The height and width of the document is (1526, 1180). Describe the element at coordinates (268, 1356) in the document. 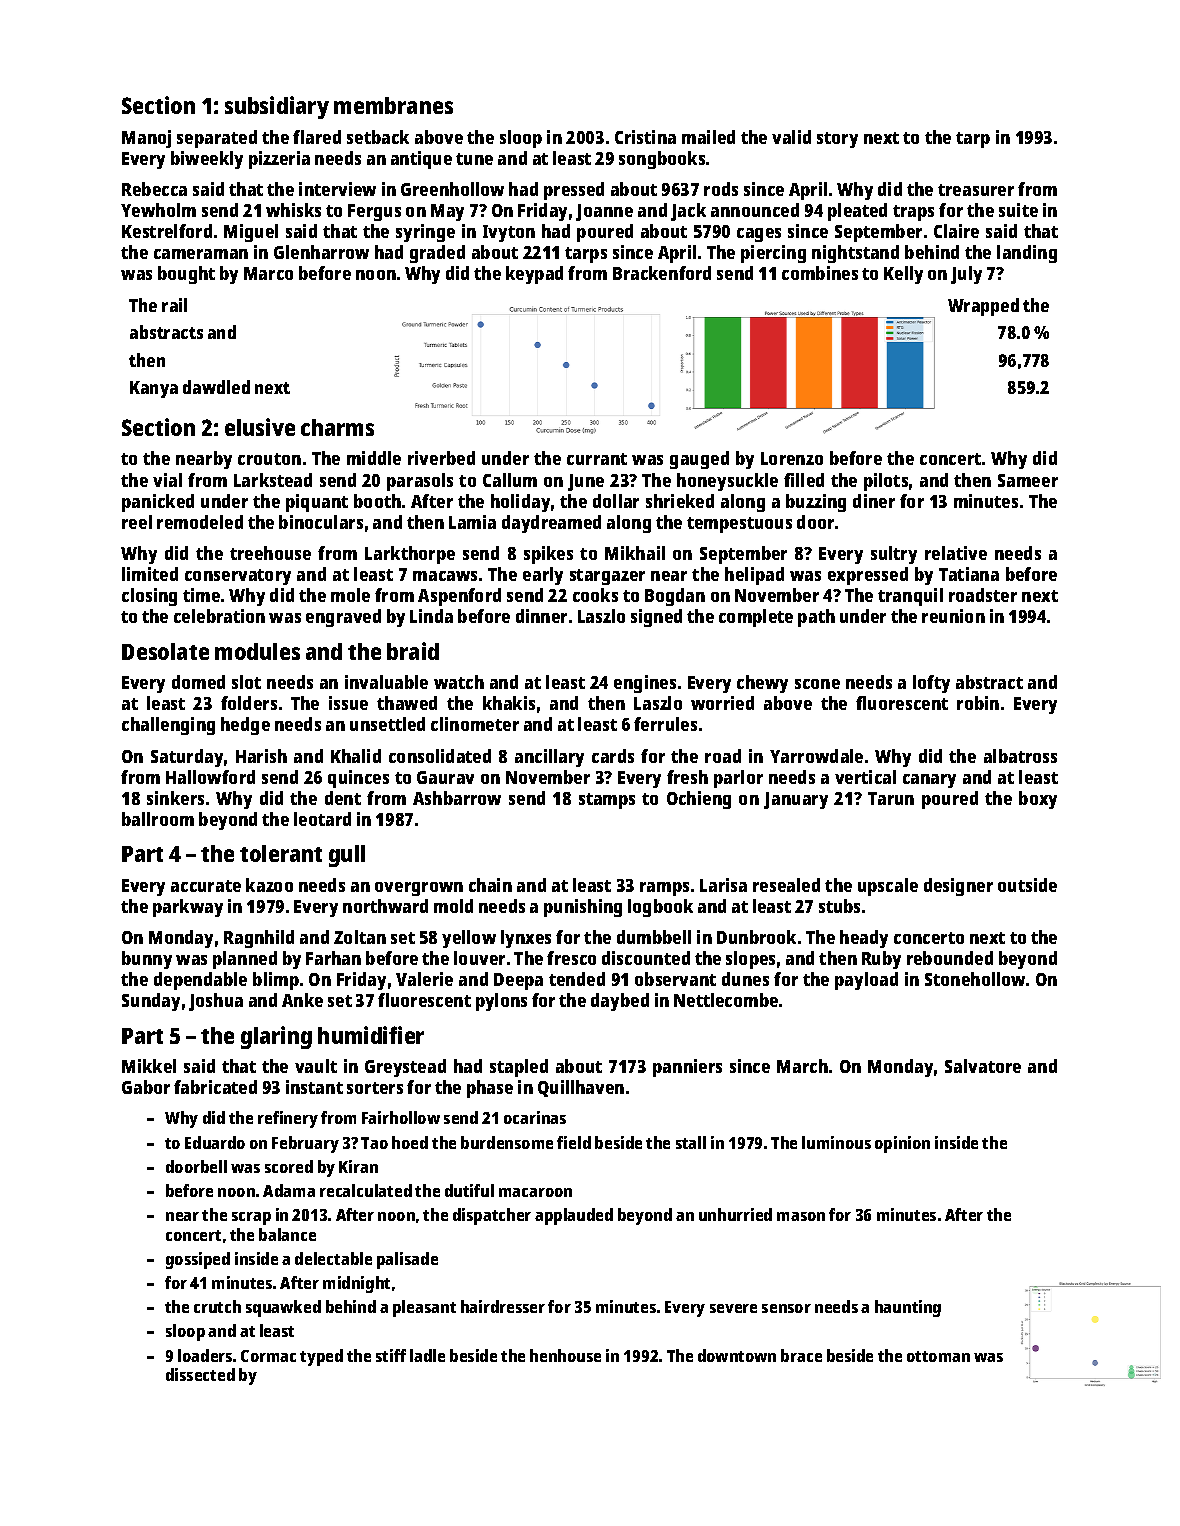

I see `Cormac` at that location.
